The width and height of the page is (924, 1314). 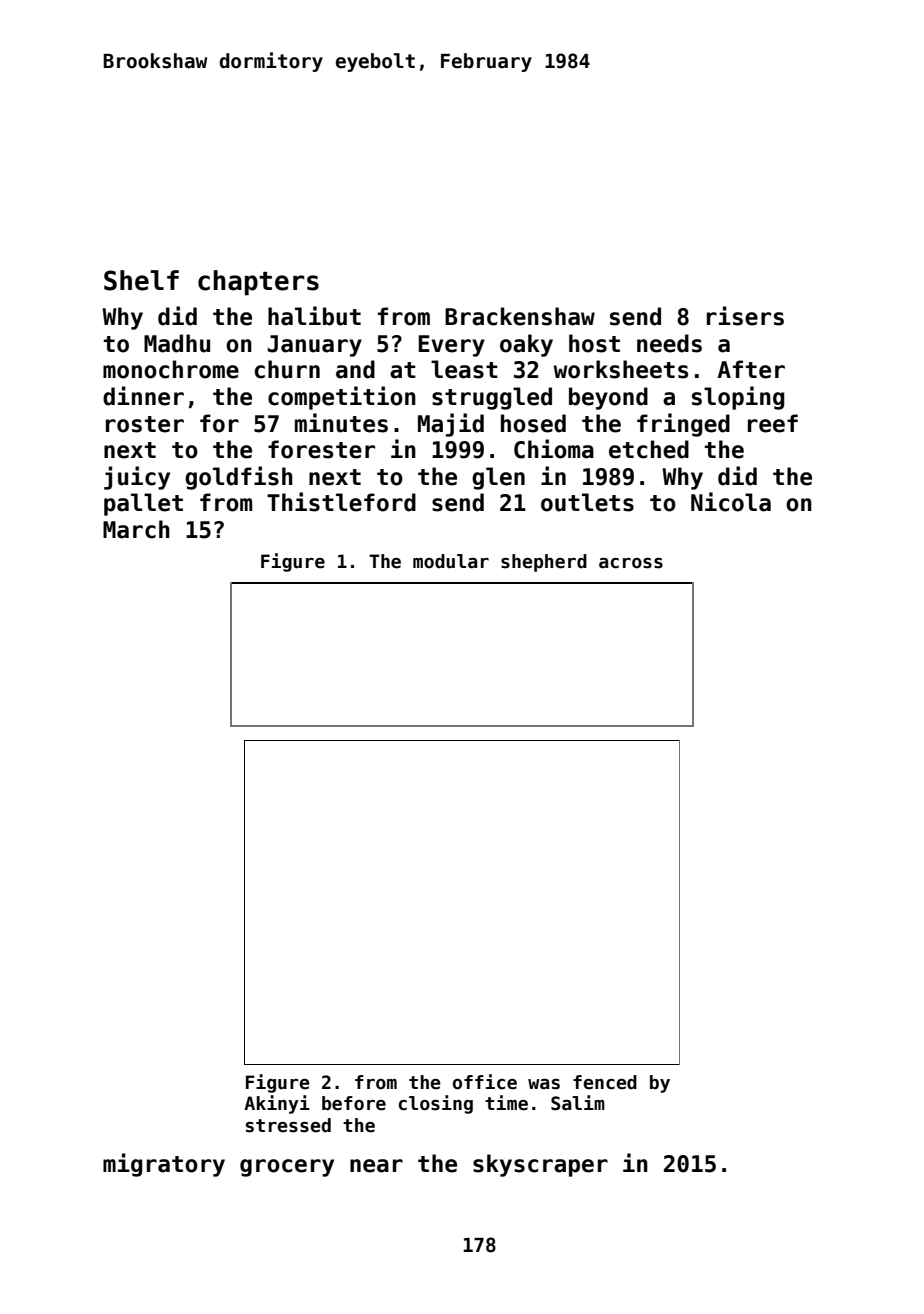 What do you see at coordinates (594, 343) in the page?
I see `host` at bounding box center [594, 343].
